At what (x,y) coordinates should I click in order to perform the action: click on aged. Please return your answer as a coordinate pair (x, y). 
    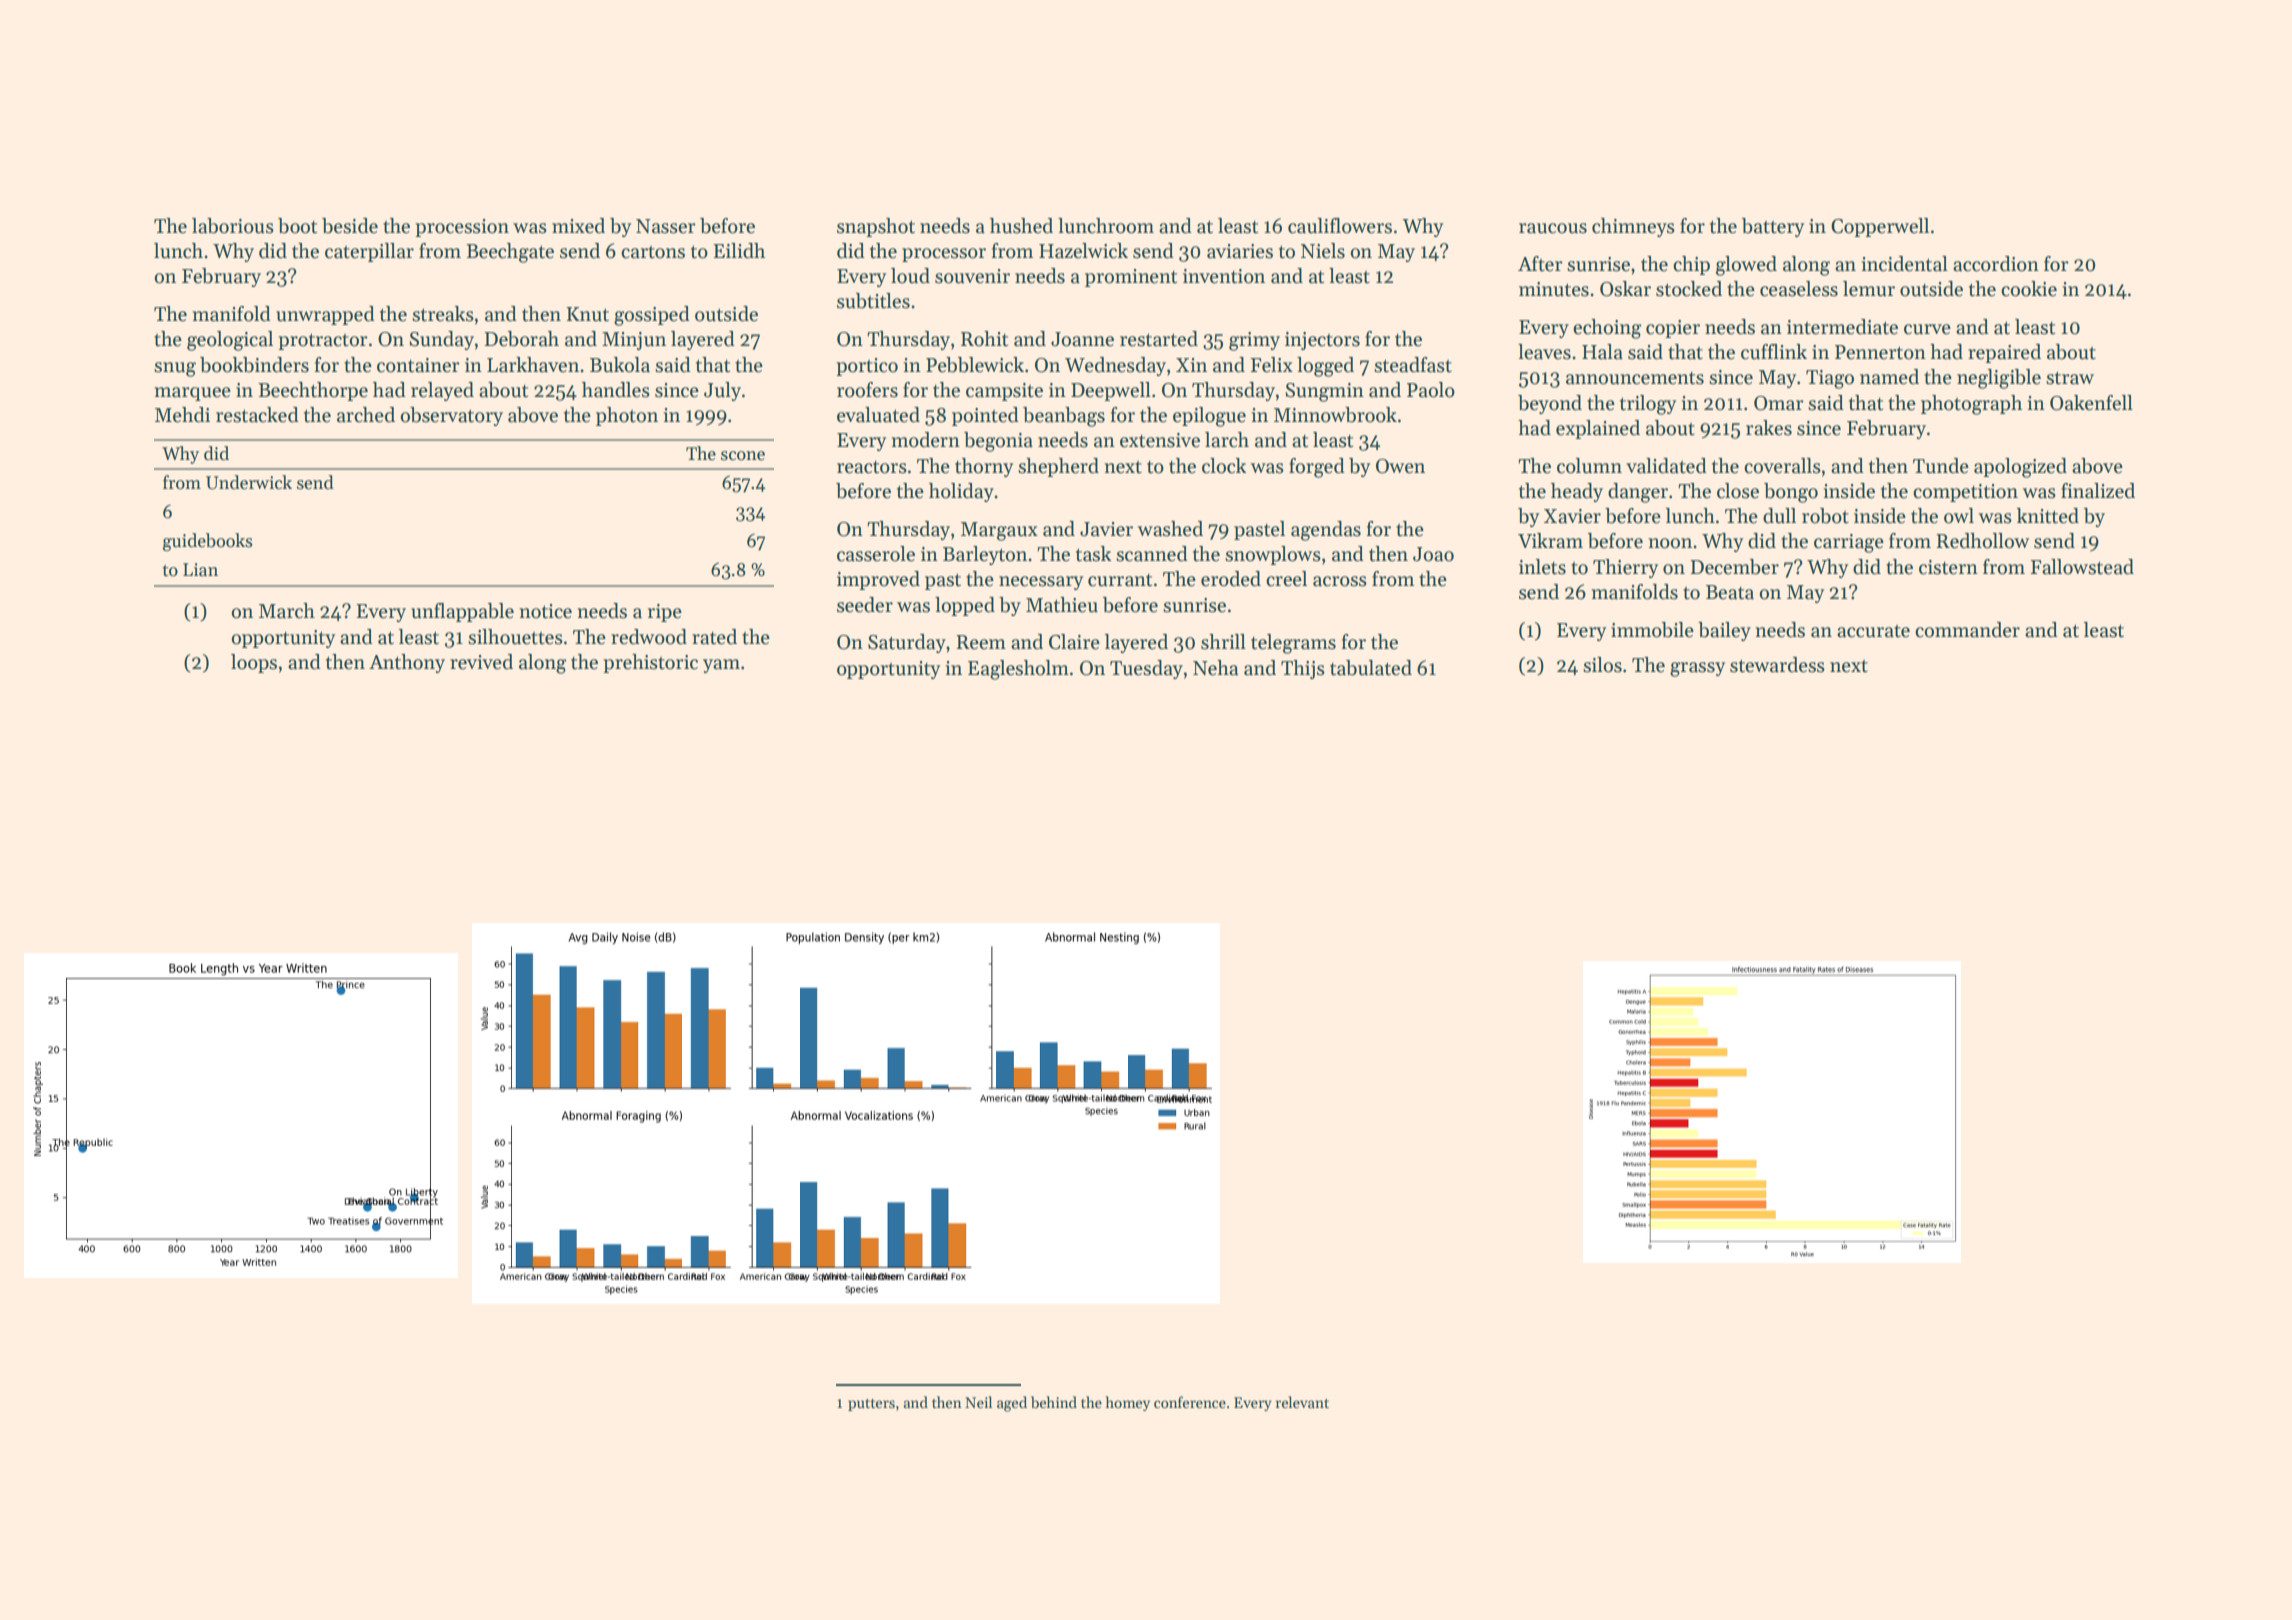
    Looking at the image, I should click on (1012, 1404).
